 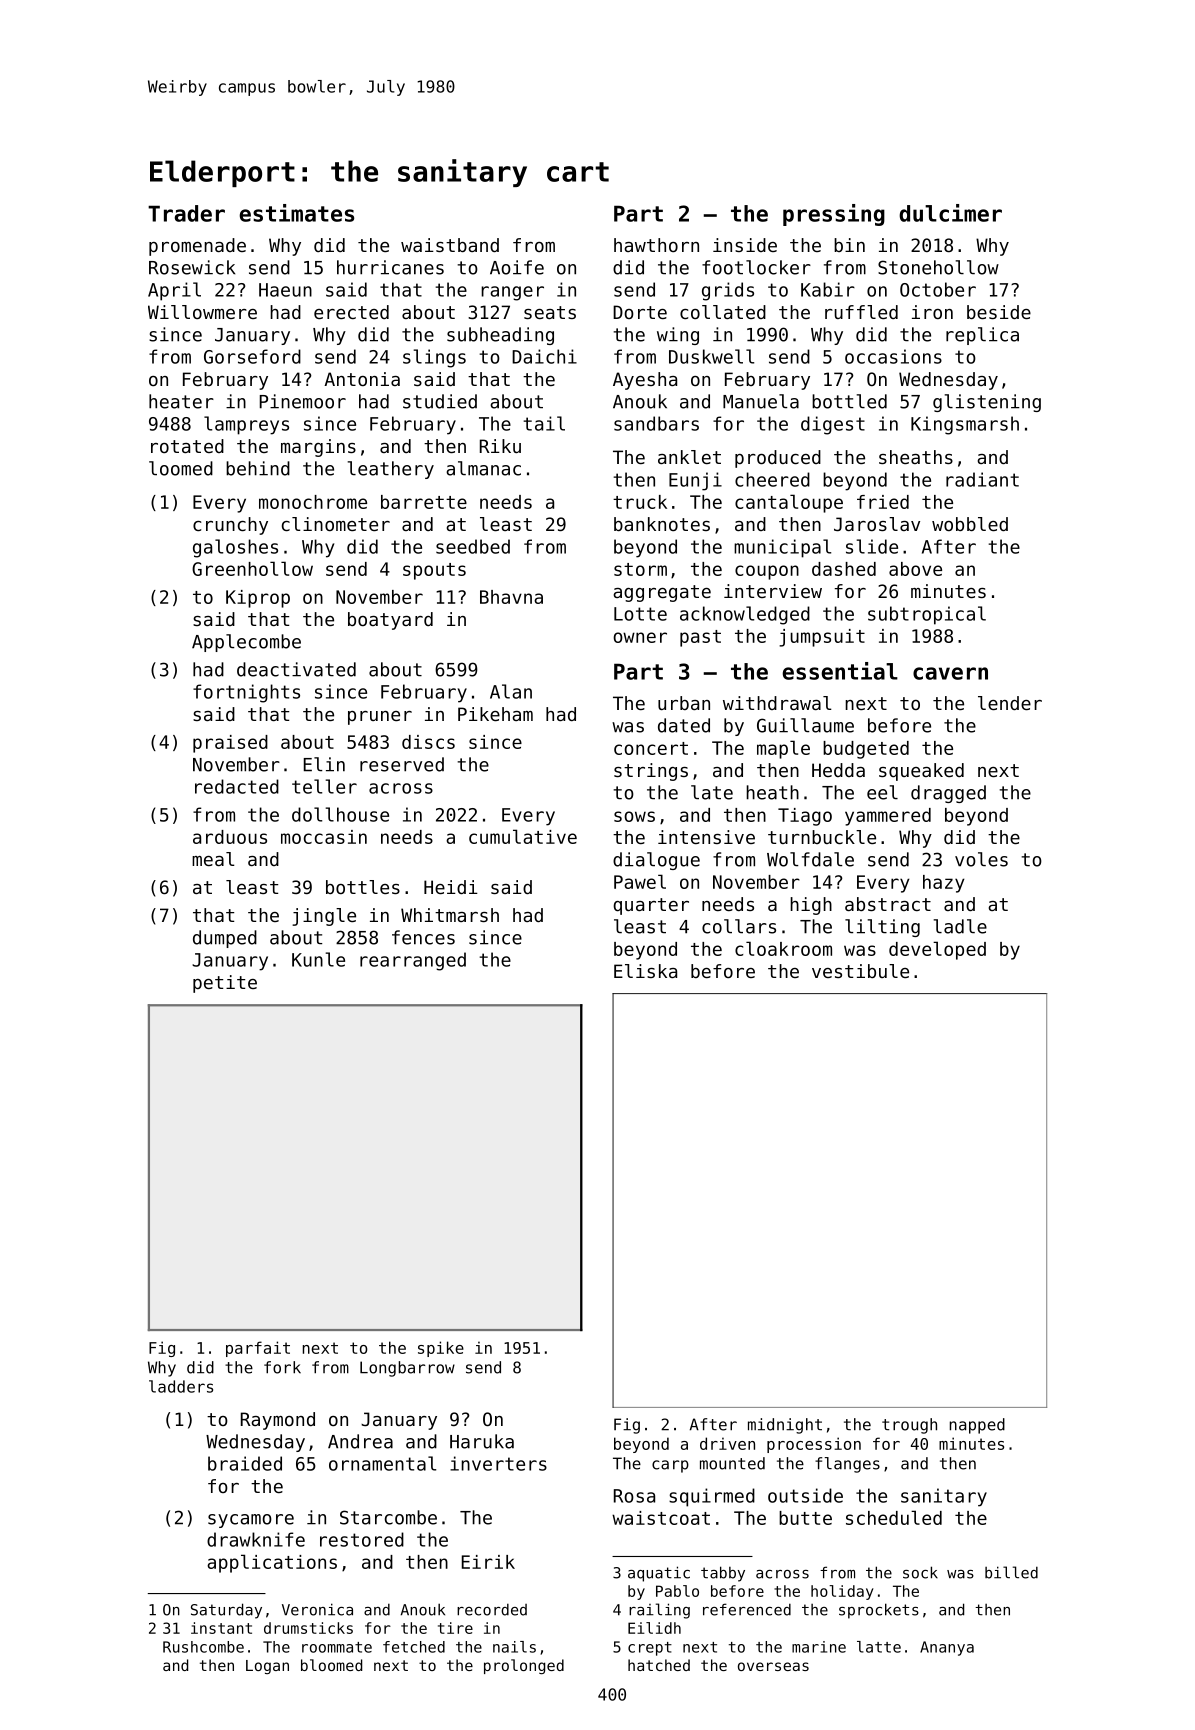 What do you see at coordinates (1011, 1572) in the image?
I see `billed` at bounding box center [1011, 1572].
